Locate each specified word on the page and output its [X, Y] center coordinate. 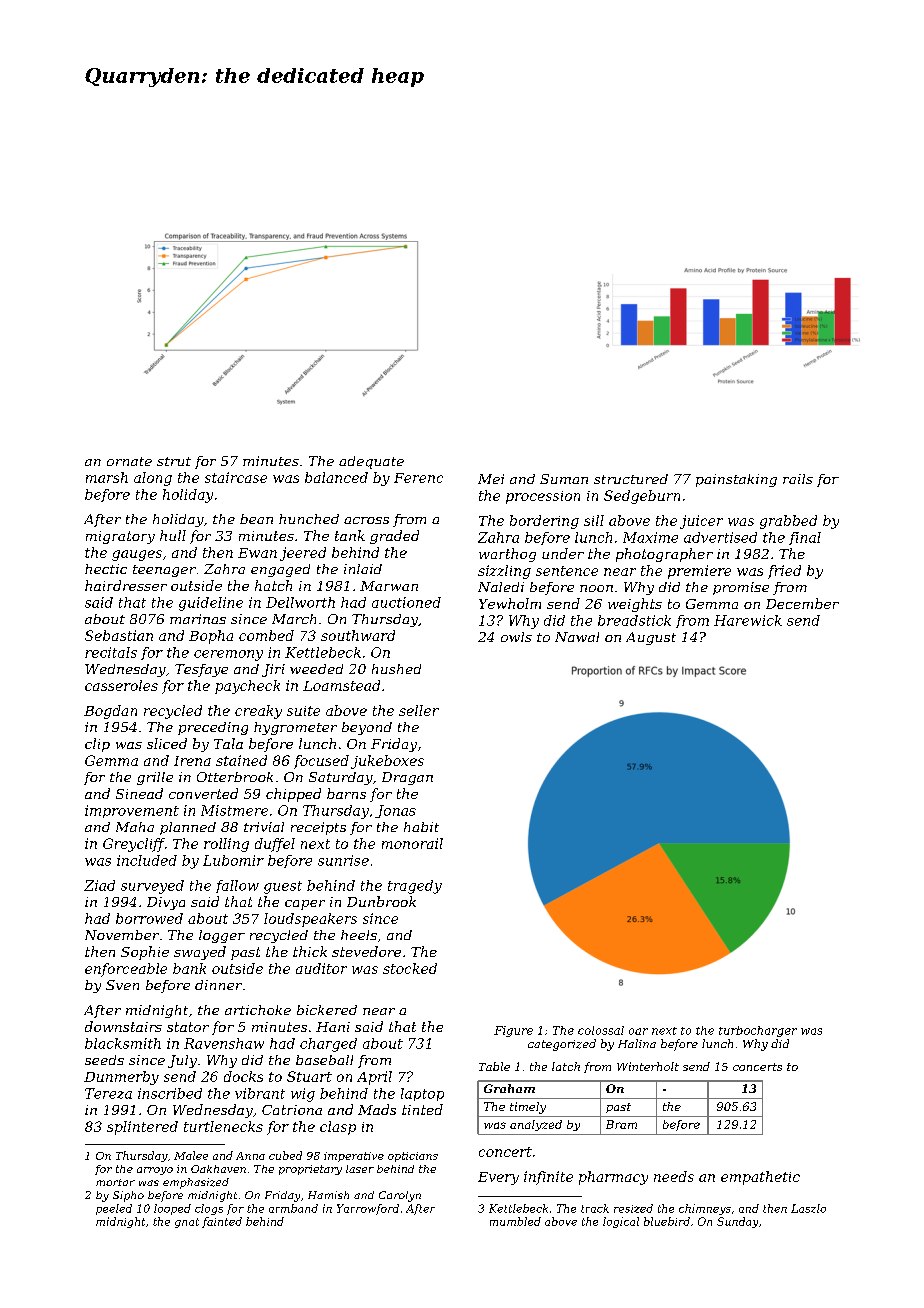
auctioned [406, 602]
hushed [396, 669]
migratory [120, 537]
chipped [293, 795]
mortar [115, 1182]
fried [784, 572]
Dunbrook [381, 901]
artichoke [258, 1010]
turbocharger [758, 1031]
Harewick [748, 620]
